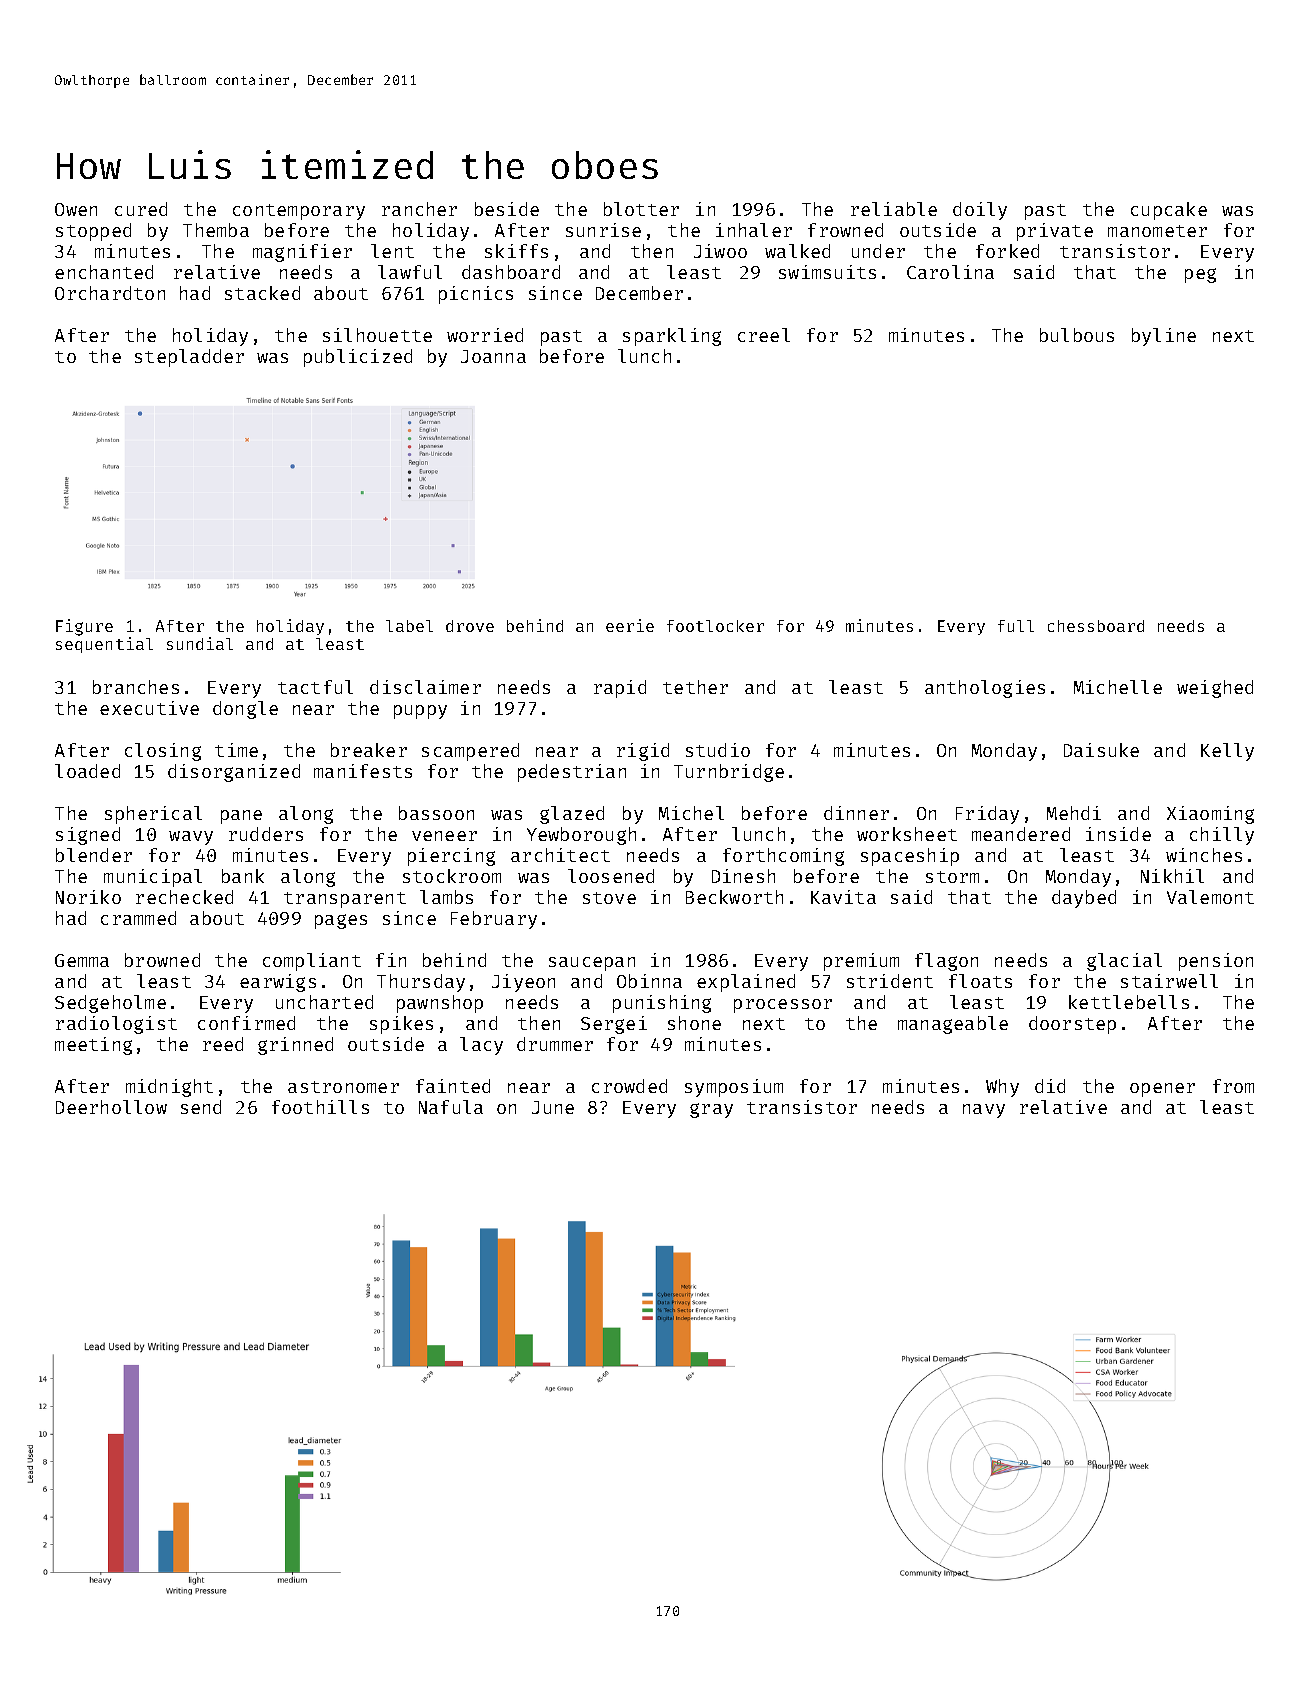 The width and height of the document is (1311, 1696). I want to click on compliant, so click(312, 962).
